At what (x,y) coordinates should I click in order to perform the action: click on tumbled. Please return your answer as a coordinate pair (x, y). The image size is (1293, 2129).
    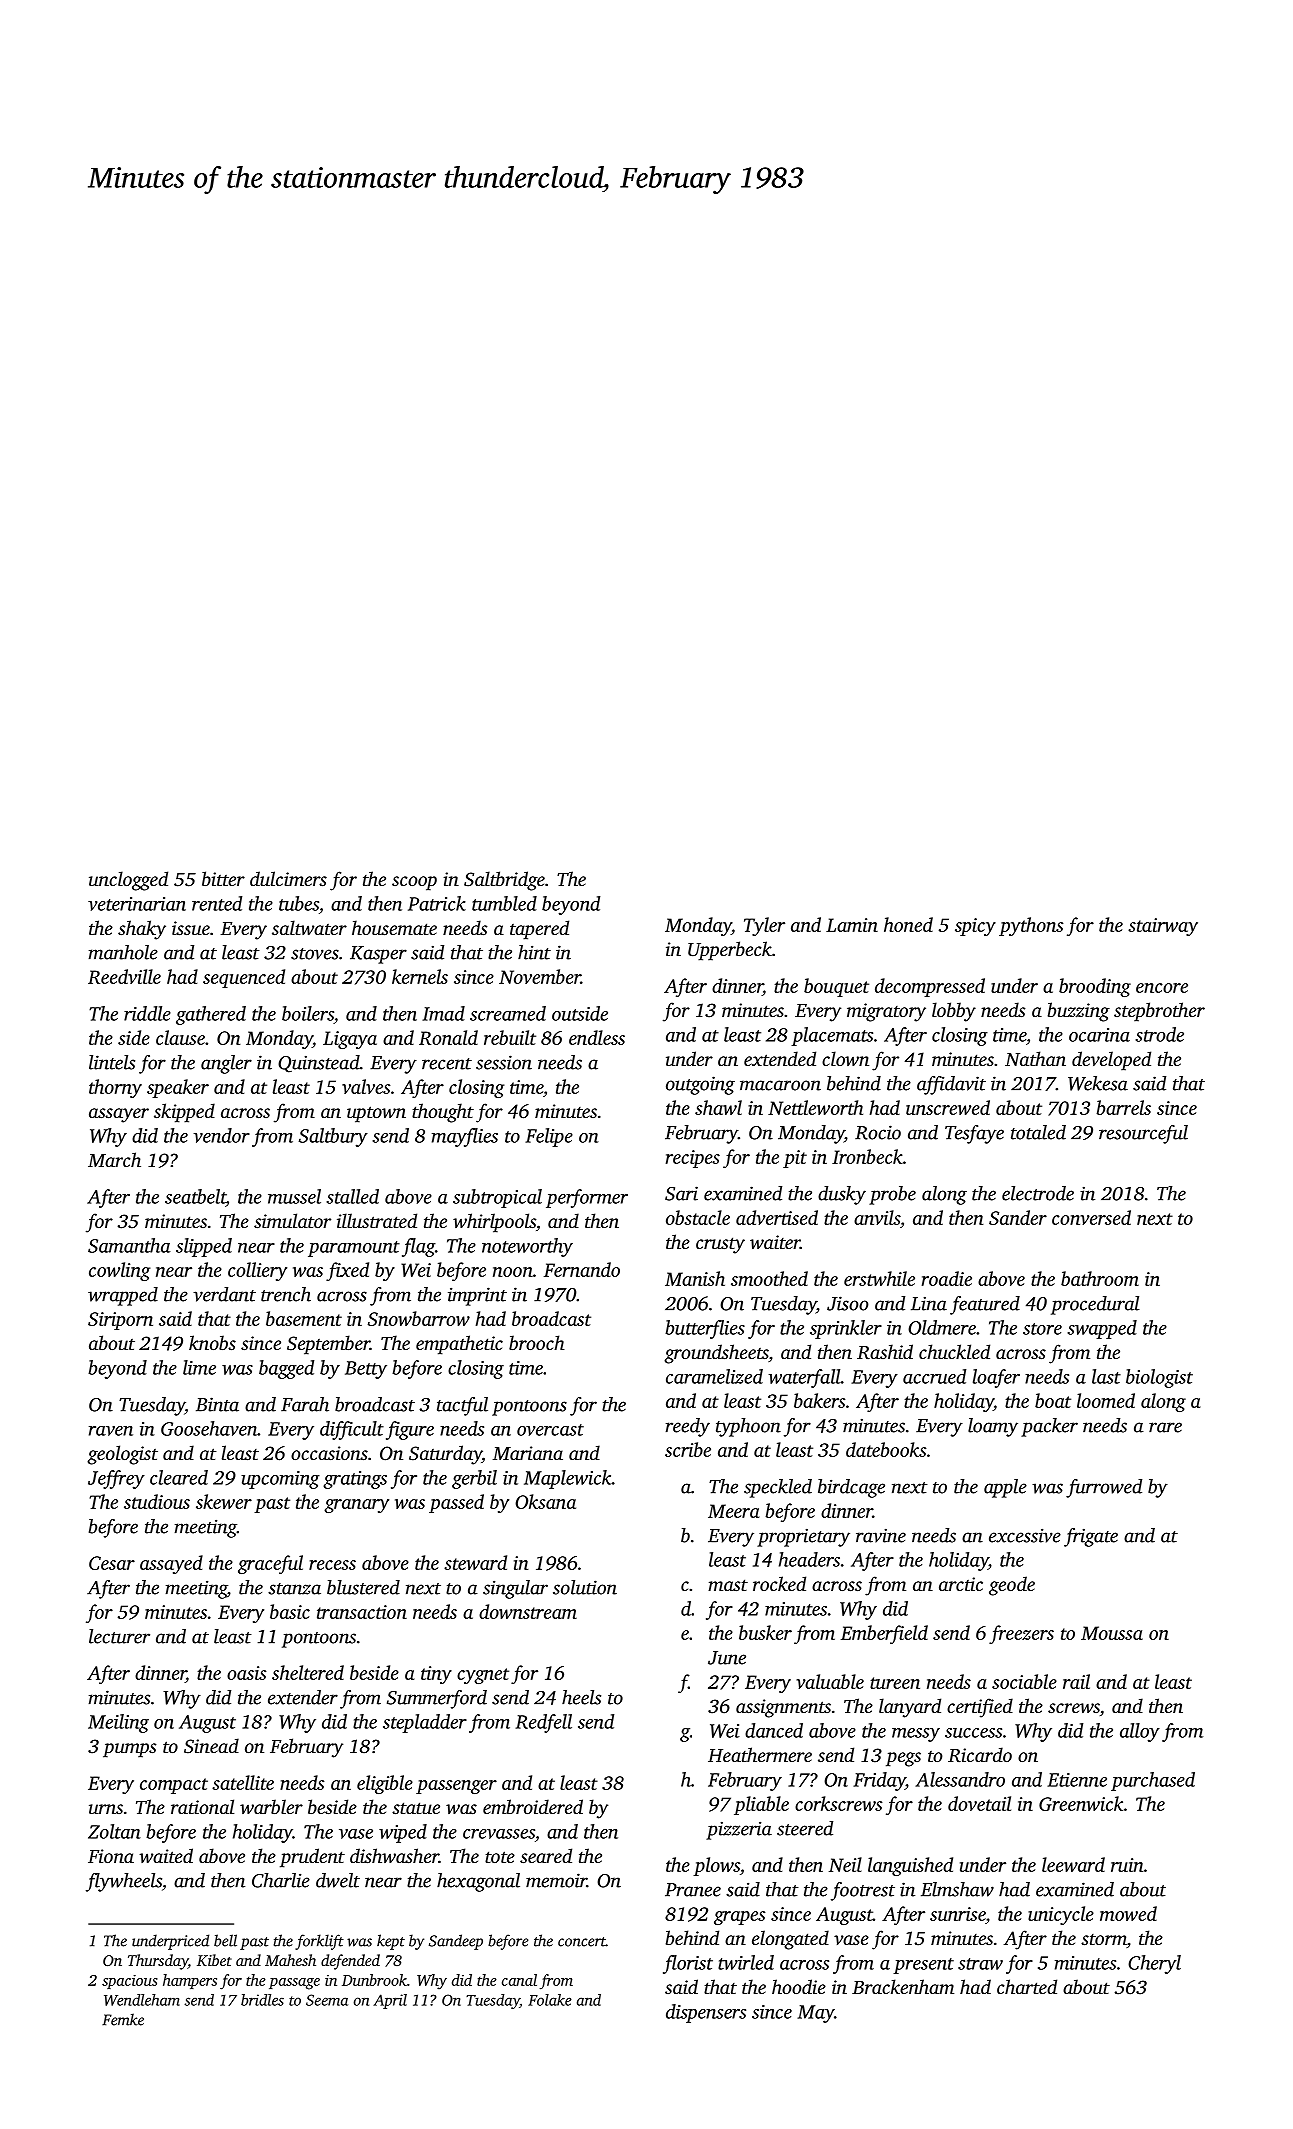
    Looking at the image, I should click on (504, 903).
